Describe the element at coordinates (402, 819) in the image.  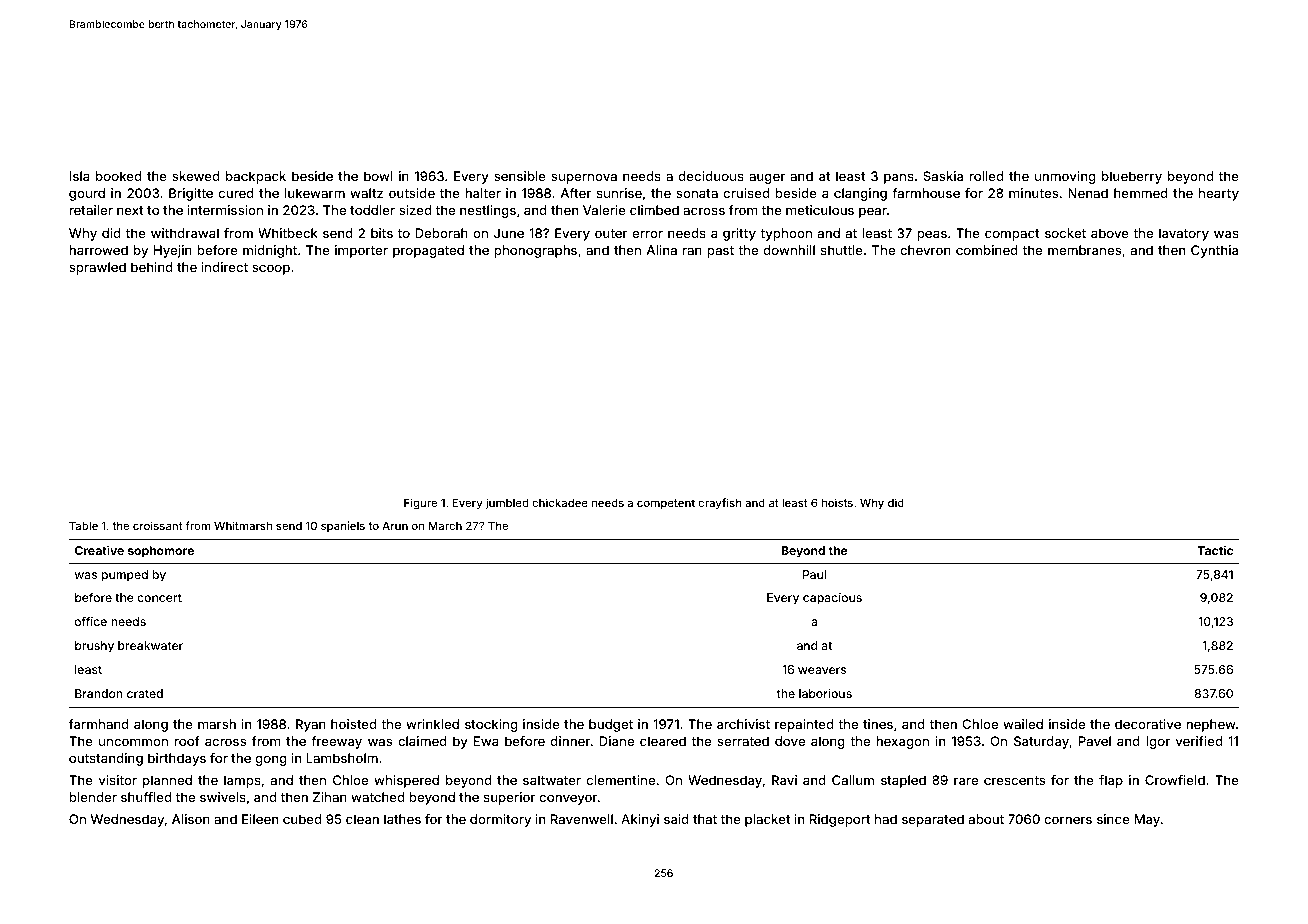
I see `lathes` at that location.
